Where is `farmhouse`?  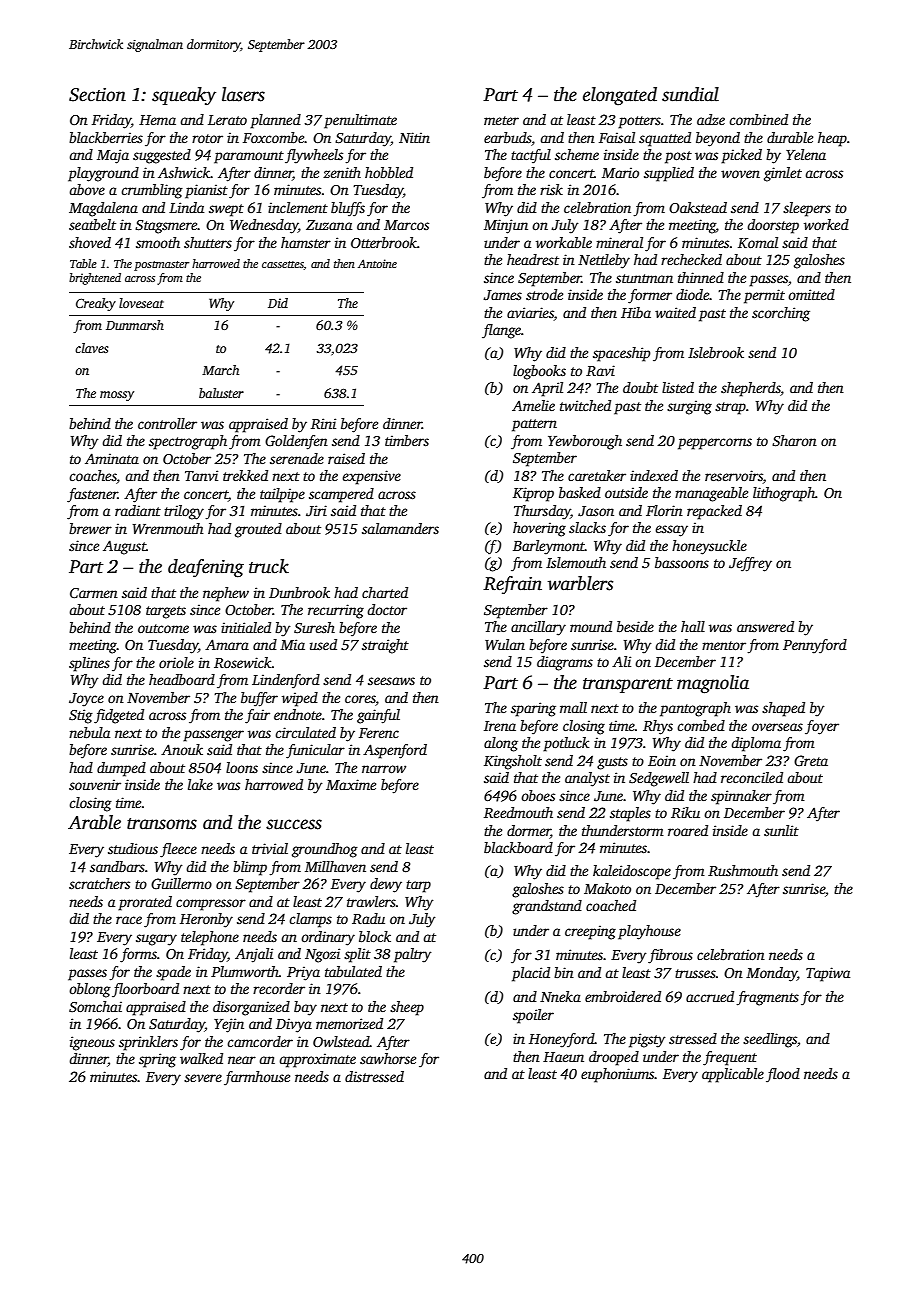
farmhouse is located at coordinates (257, 1078).
